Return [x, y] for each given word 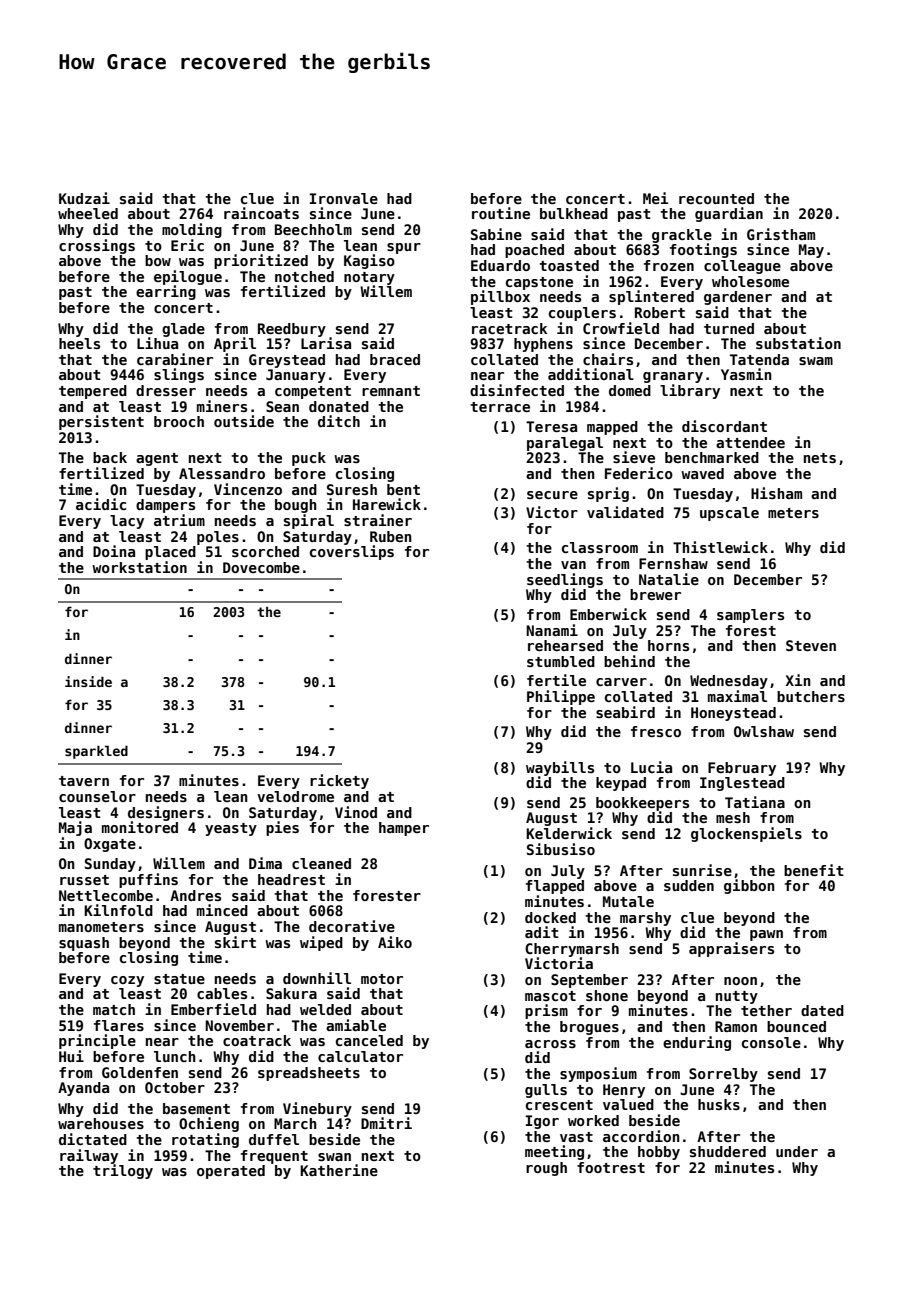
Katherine [339, 1170]
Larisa [326, 343]
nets [820, 458]
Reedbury [292, 330]
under [797, 1151]
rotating [205, 1140]
